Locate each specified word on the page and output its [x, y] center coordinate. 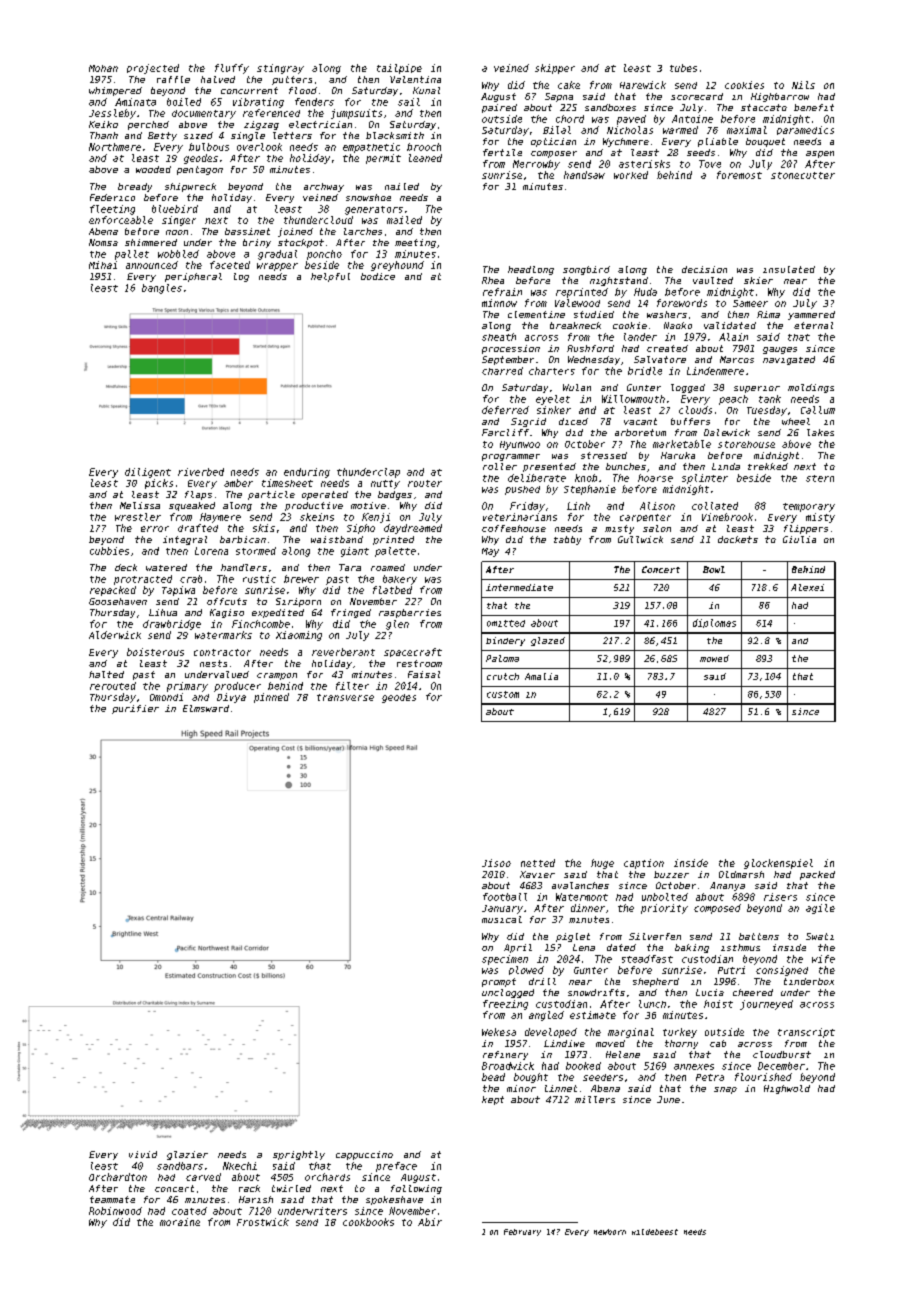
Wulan [577, 387]
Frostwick [263, 1222]
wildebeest [655, 1232]
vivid [143, 1154]
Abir [430, 1222]
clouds [695, 410]
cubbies [109, 551]
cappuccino [364, 1155]
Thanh [104, 135]
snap [725, 1090]
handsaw [584, 175]
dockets [738, 539]
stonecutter [803, 175]
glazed [548, 641]
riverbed [201, 472]
